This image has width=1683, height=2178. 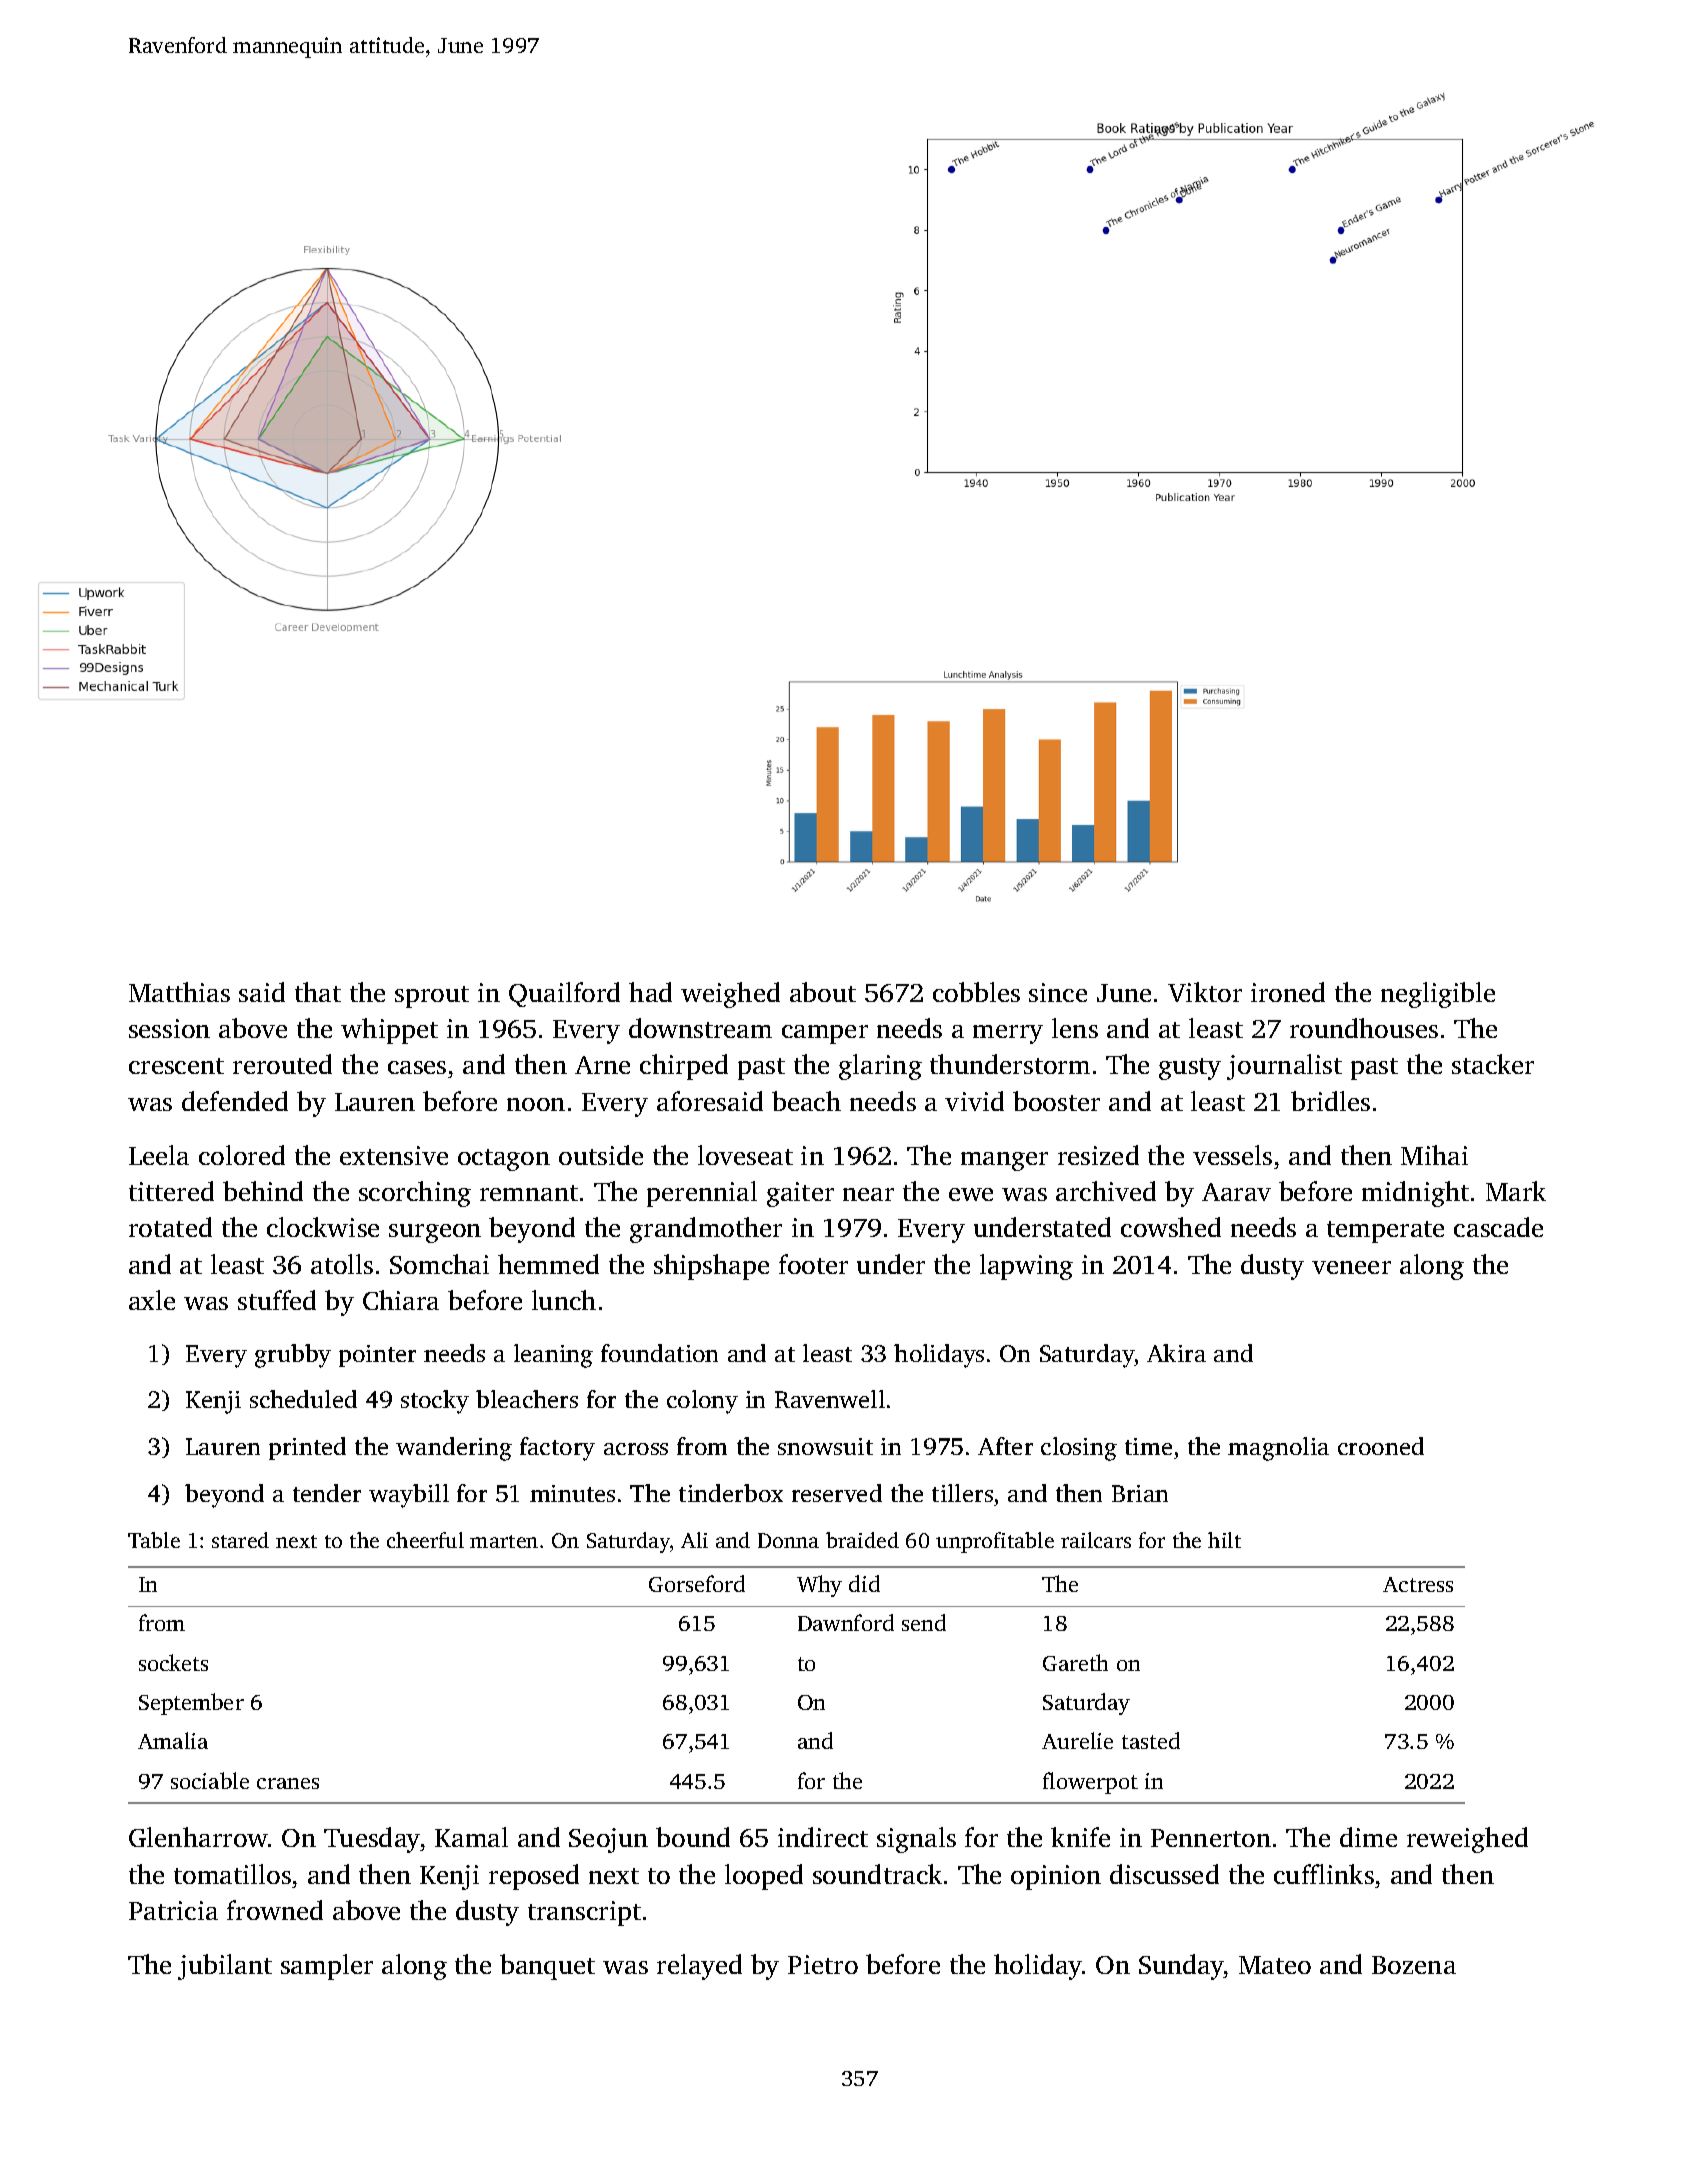 I want to click on veneer, so click(x=1351, y=1267).
